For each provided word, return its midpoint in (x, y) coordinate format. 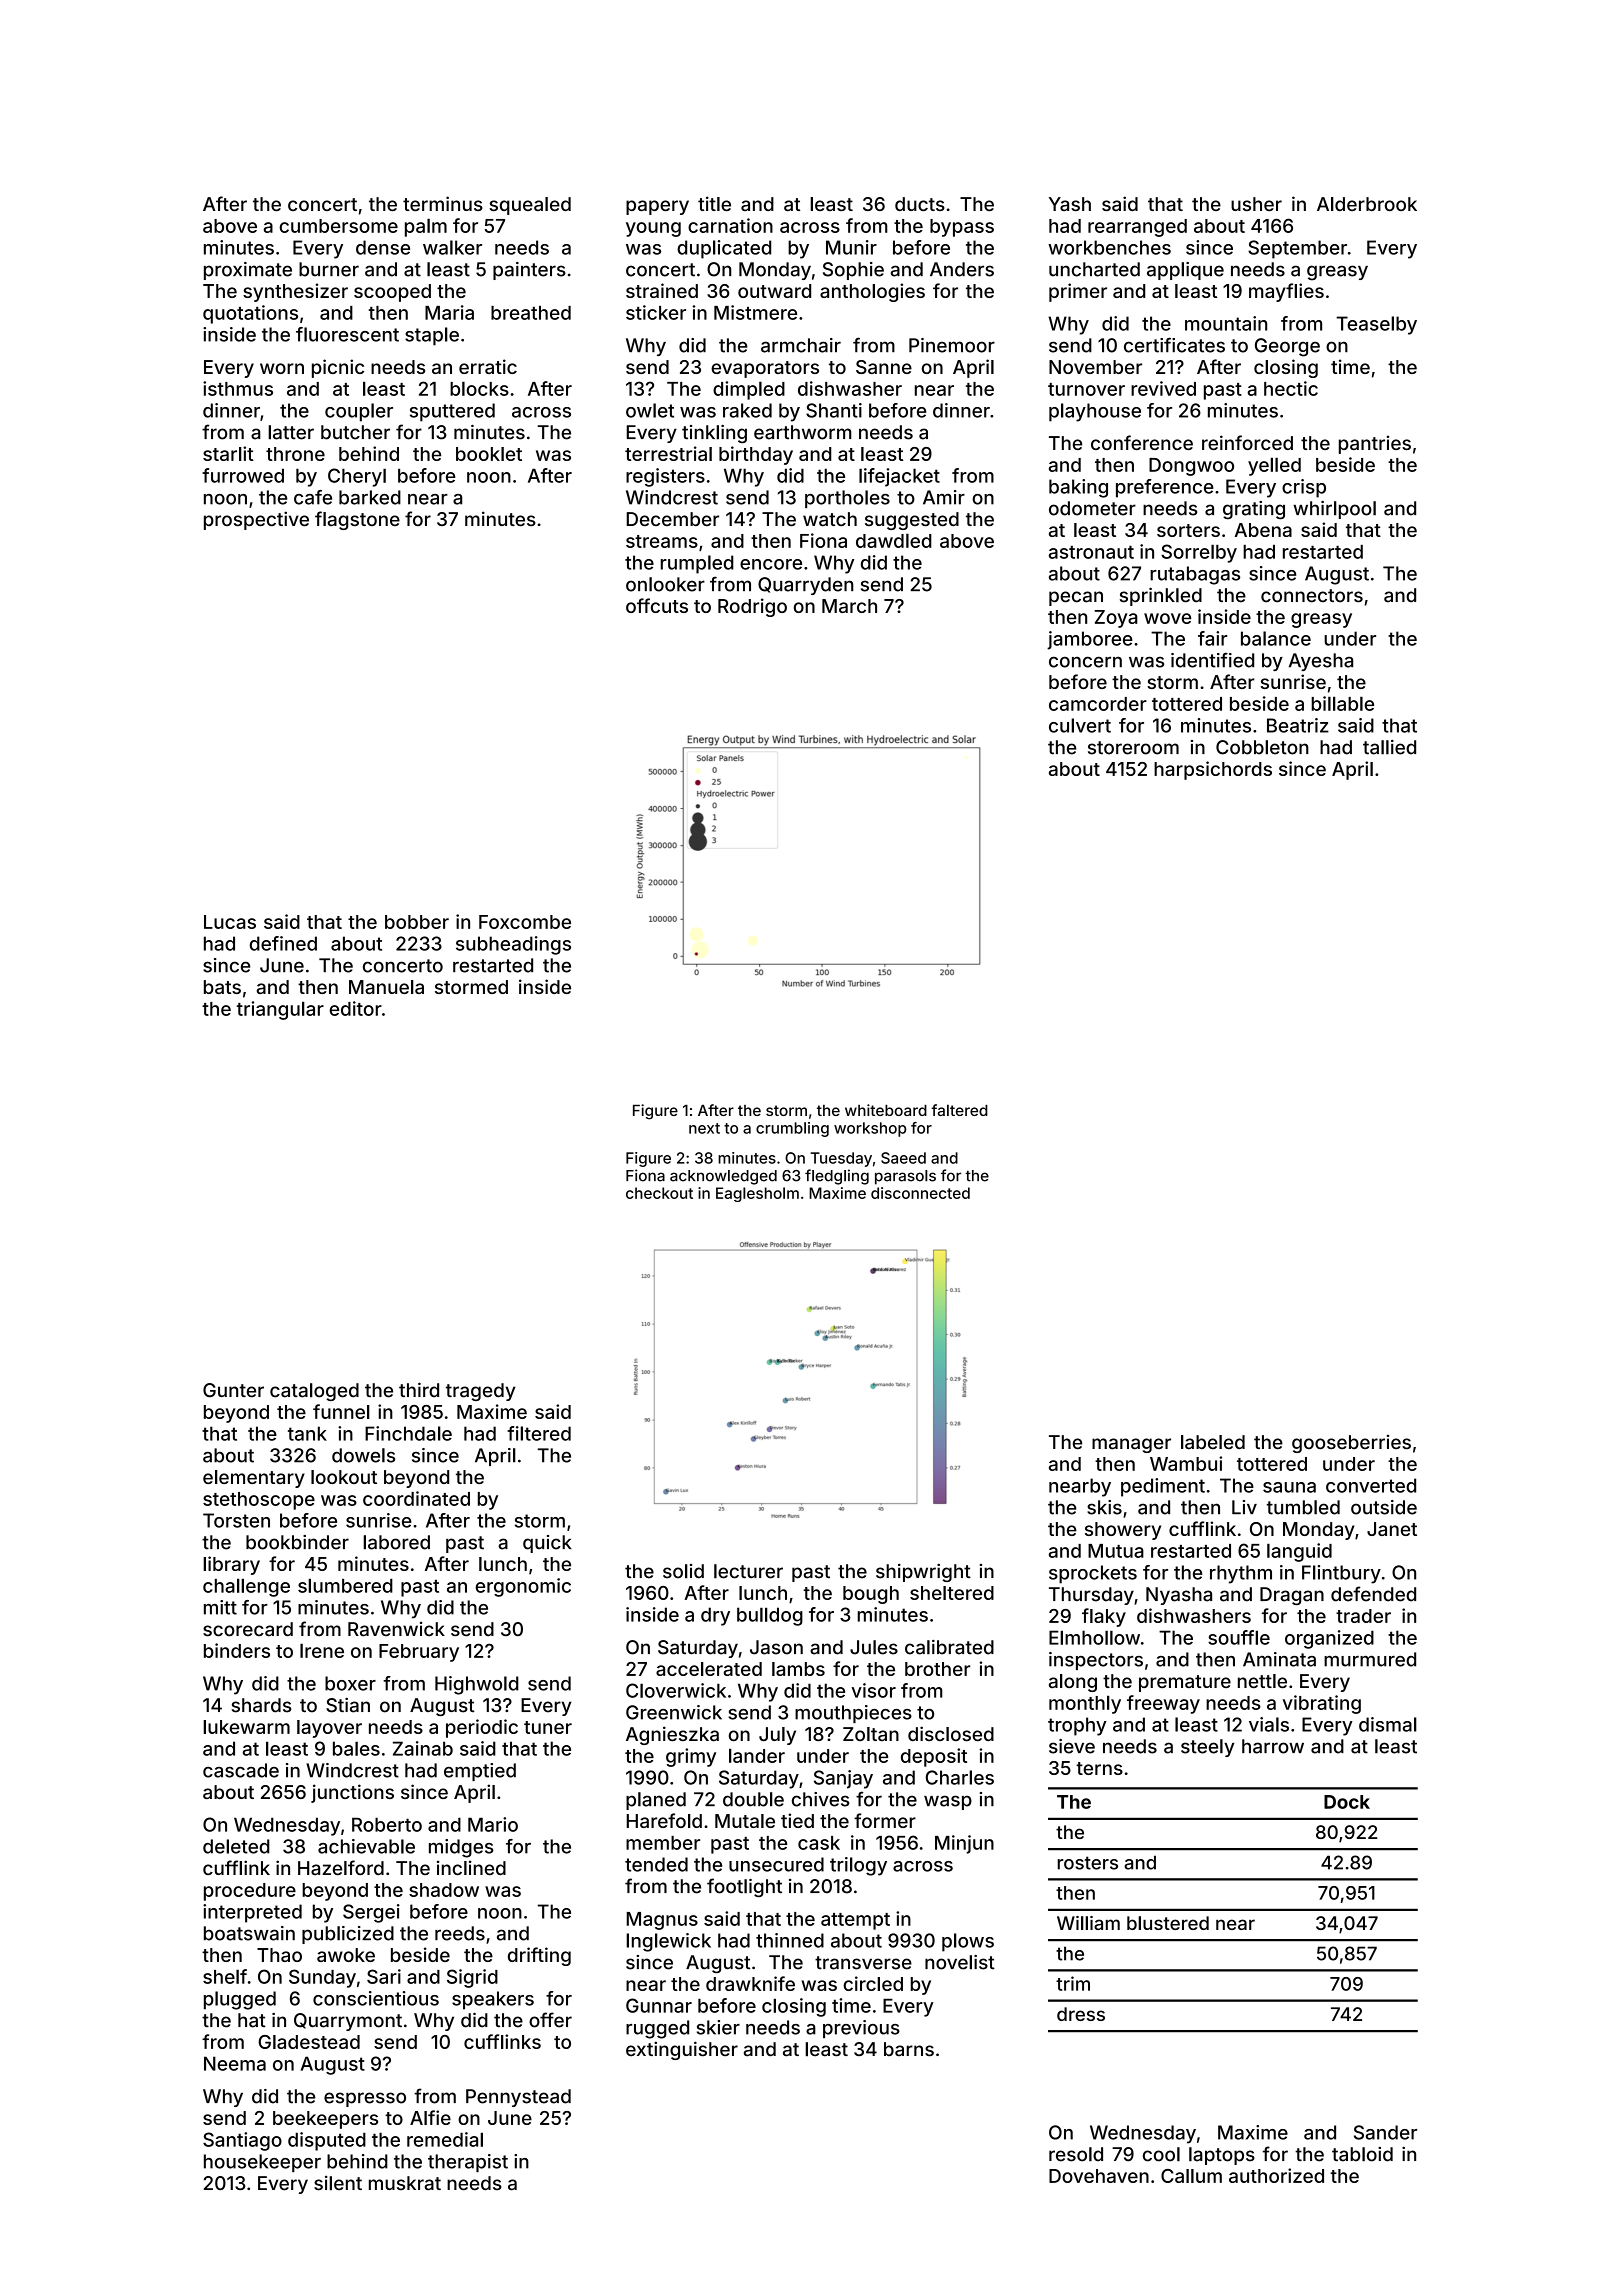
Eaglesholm (757, 1194)
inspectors (1096, 1661)
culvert (1080, 725)
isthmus (238, 388)
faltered (959, 1110)
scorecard (248, 1629)
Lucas (230, 922)
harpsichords (1213, 770)
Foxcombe (525, 922)
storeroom (1133, 748)
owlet (650, 410)
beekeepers (325, 2120)
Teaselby (1376, 325)
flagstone (357, 520)
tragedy (480, 1392)
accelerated (709, 1669)
